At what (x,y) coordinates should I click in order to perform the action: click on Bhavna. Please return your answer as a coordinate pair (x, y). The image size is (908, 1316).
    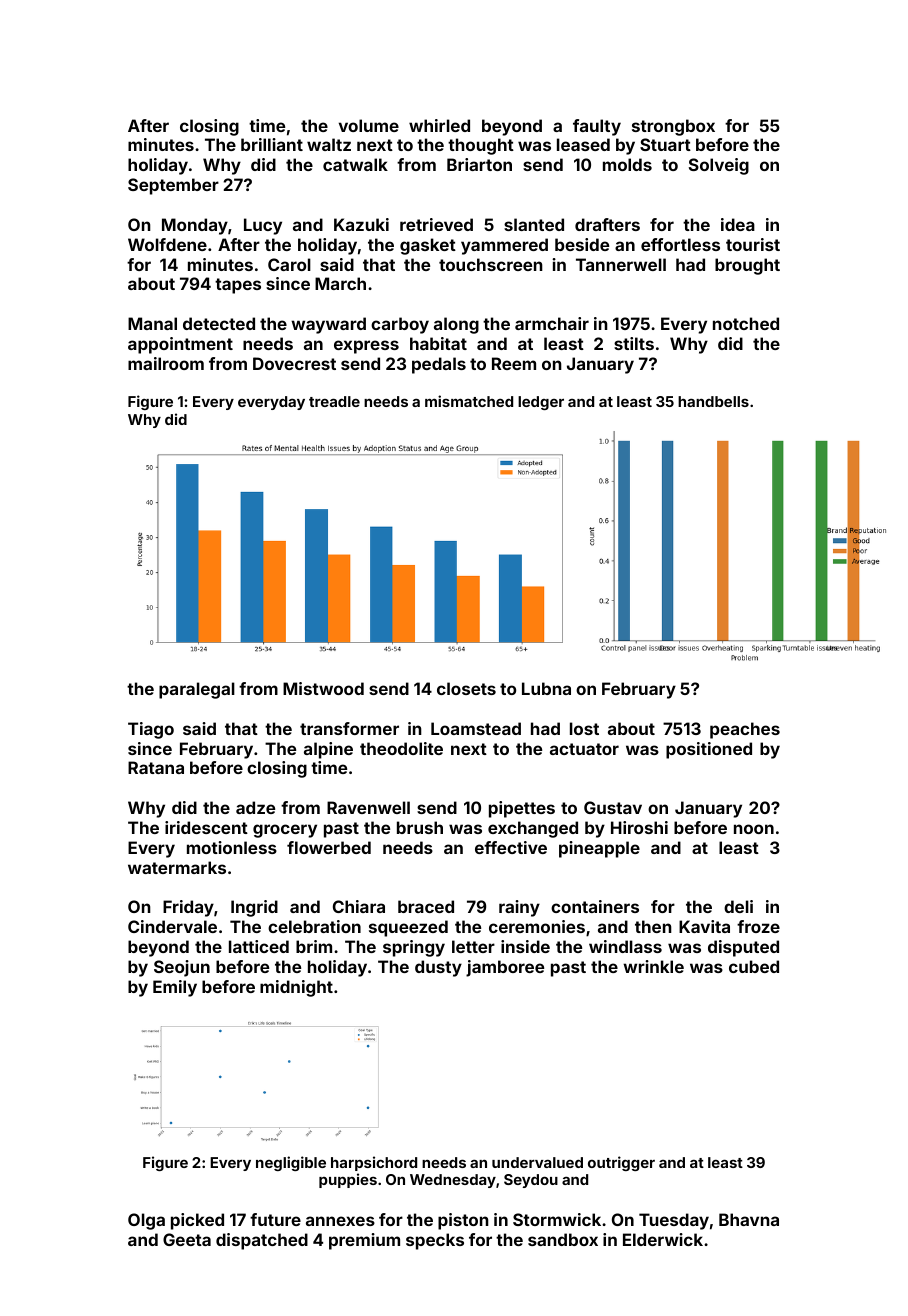
    Looking at the image, I should click on (749, 1219).
